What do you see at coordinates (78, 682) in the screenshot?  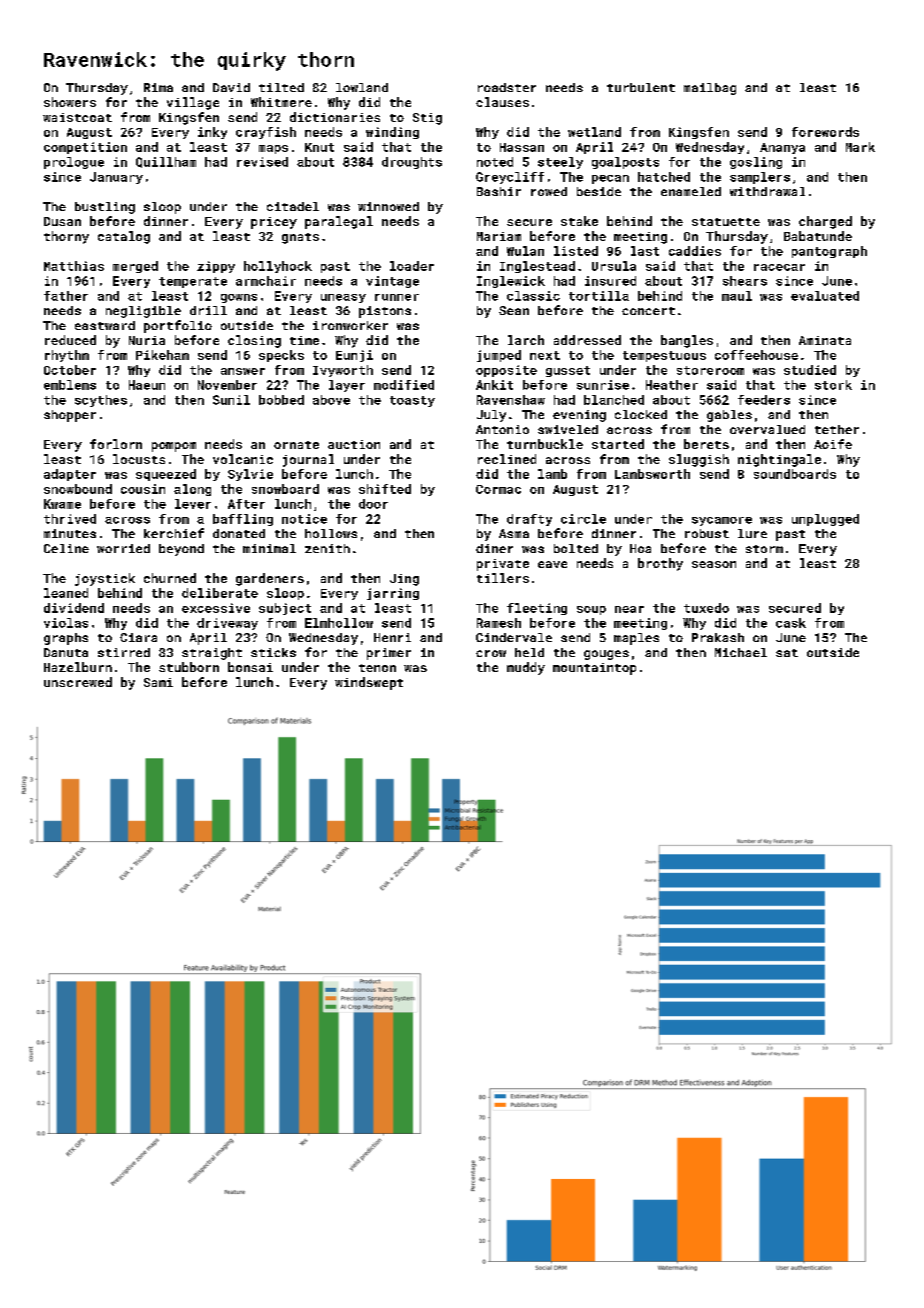 I see `unscrewed` at bounding box center [78, 682].
